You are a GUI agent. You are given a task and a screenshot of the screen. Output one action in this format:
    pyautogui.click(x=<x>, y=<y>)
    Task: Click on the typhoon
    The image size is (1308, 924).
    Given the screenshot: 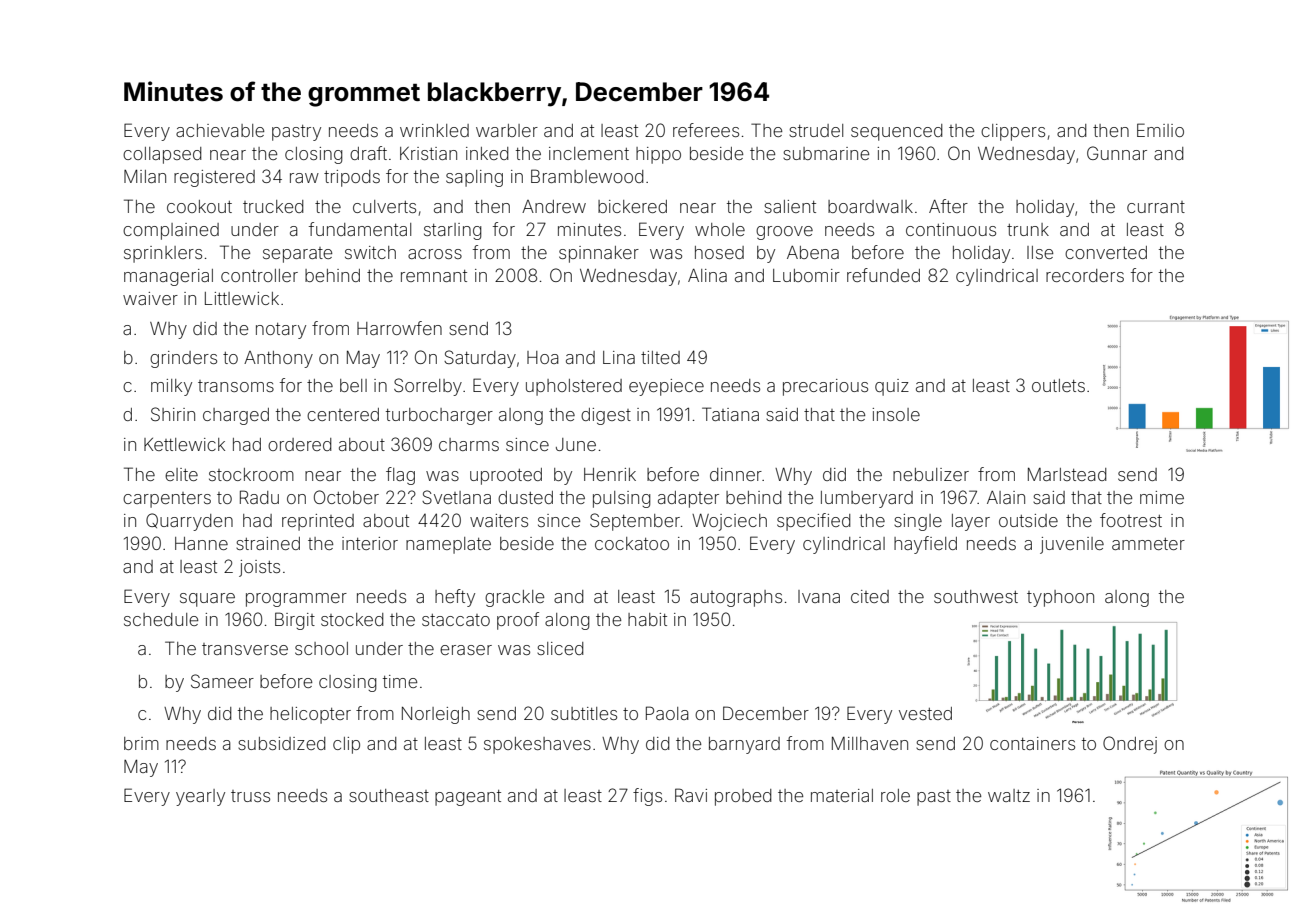 What is the action you would take?
    pyautogui.click(x=1060, y=598)
